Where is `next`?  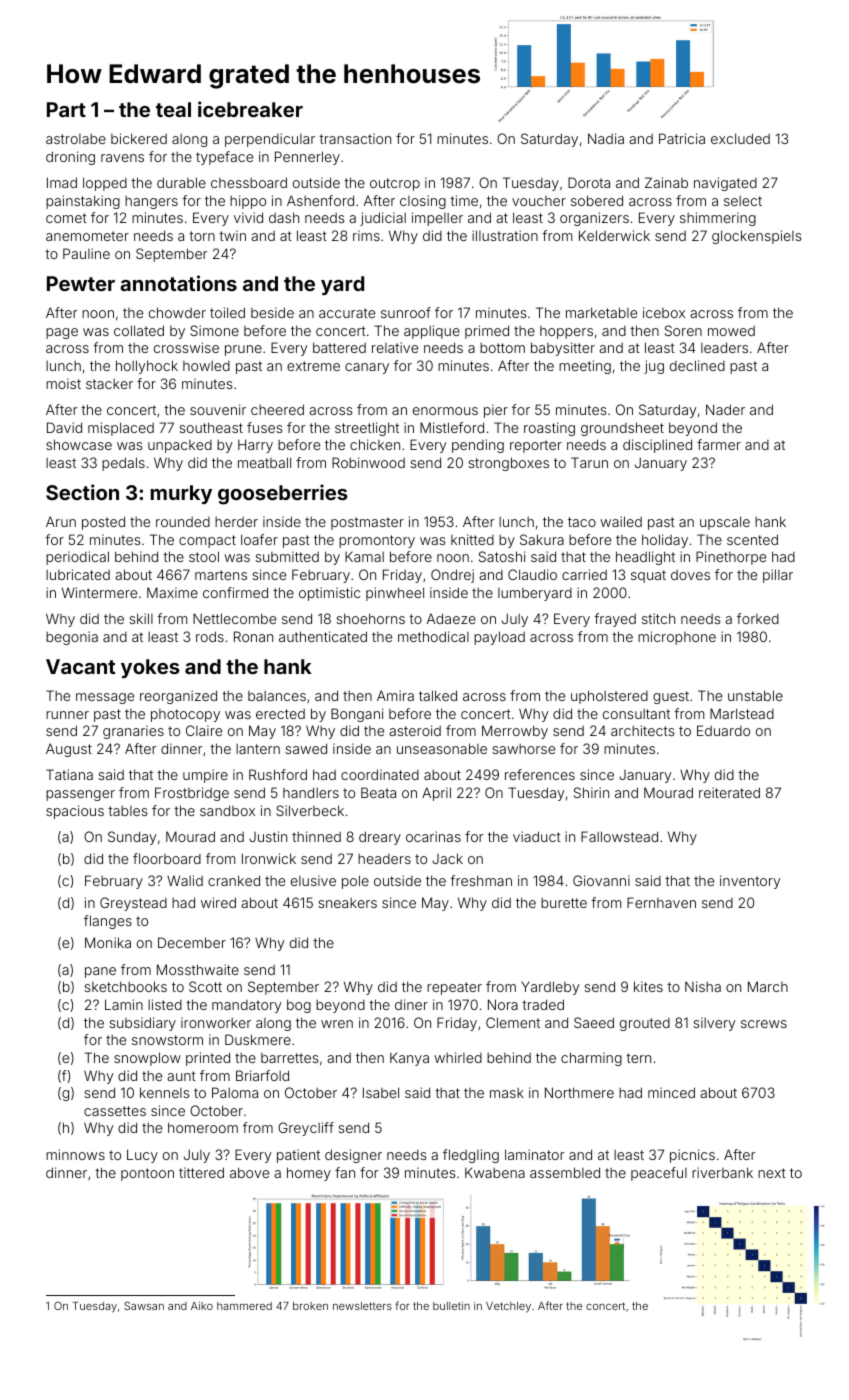
next is located at coordinates (772, 1173).
